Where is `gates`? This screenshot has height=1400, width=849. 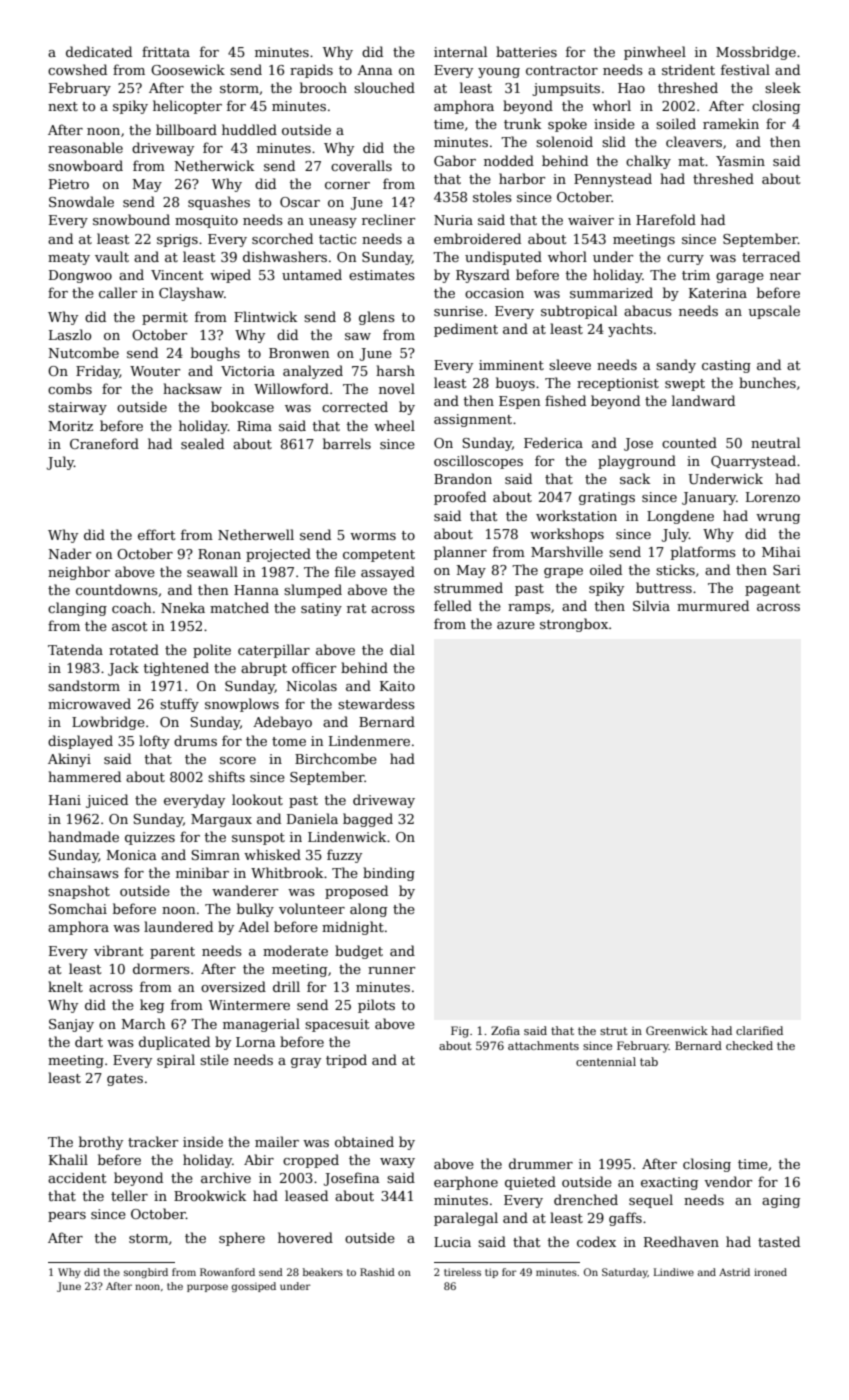
gates is located at coordinates (125, 1080).
